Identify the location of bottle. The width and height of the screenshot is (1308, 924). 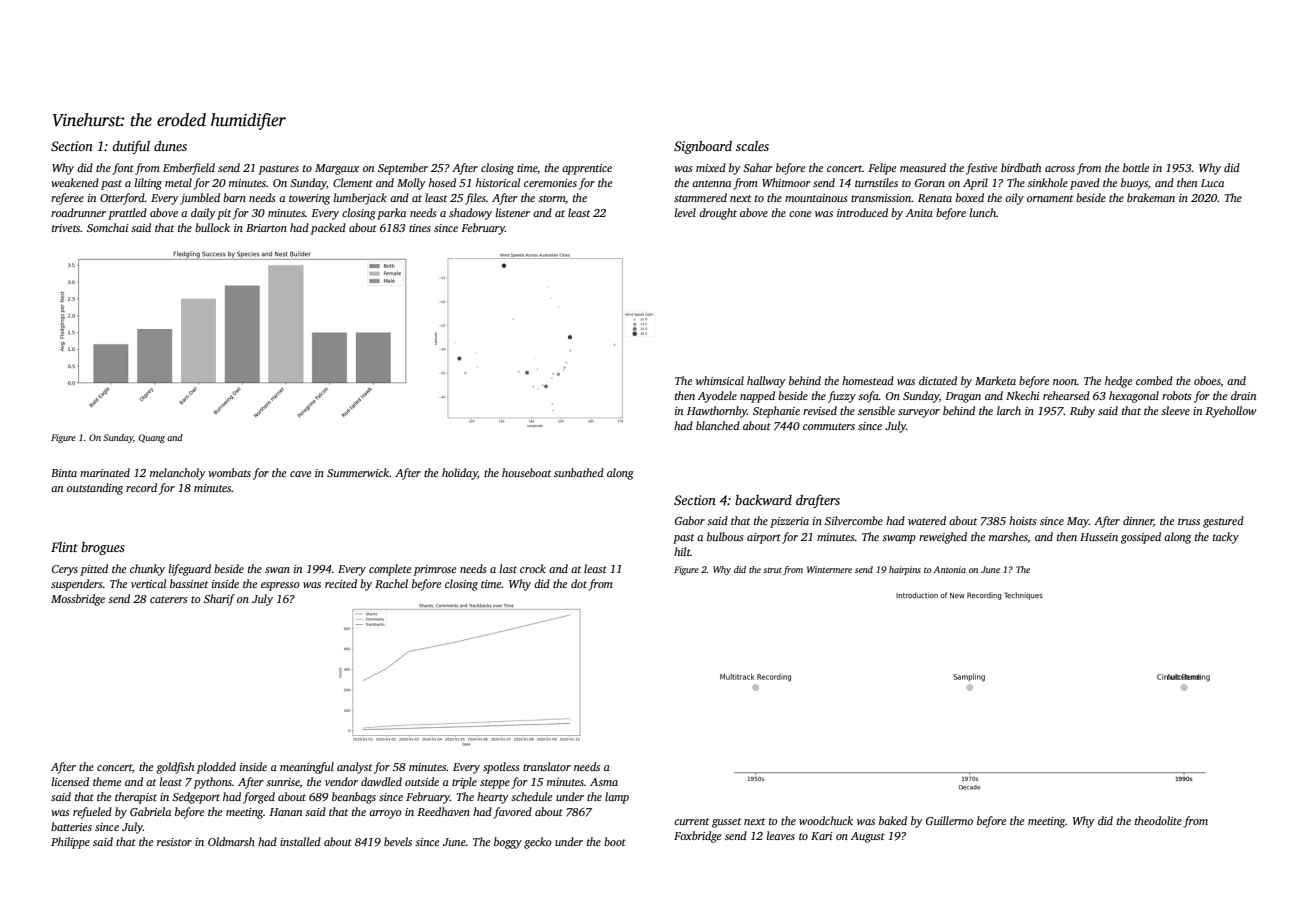
(1136, 167).
